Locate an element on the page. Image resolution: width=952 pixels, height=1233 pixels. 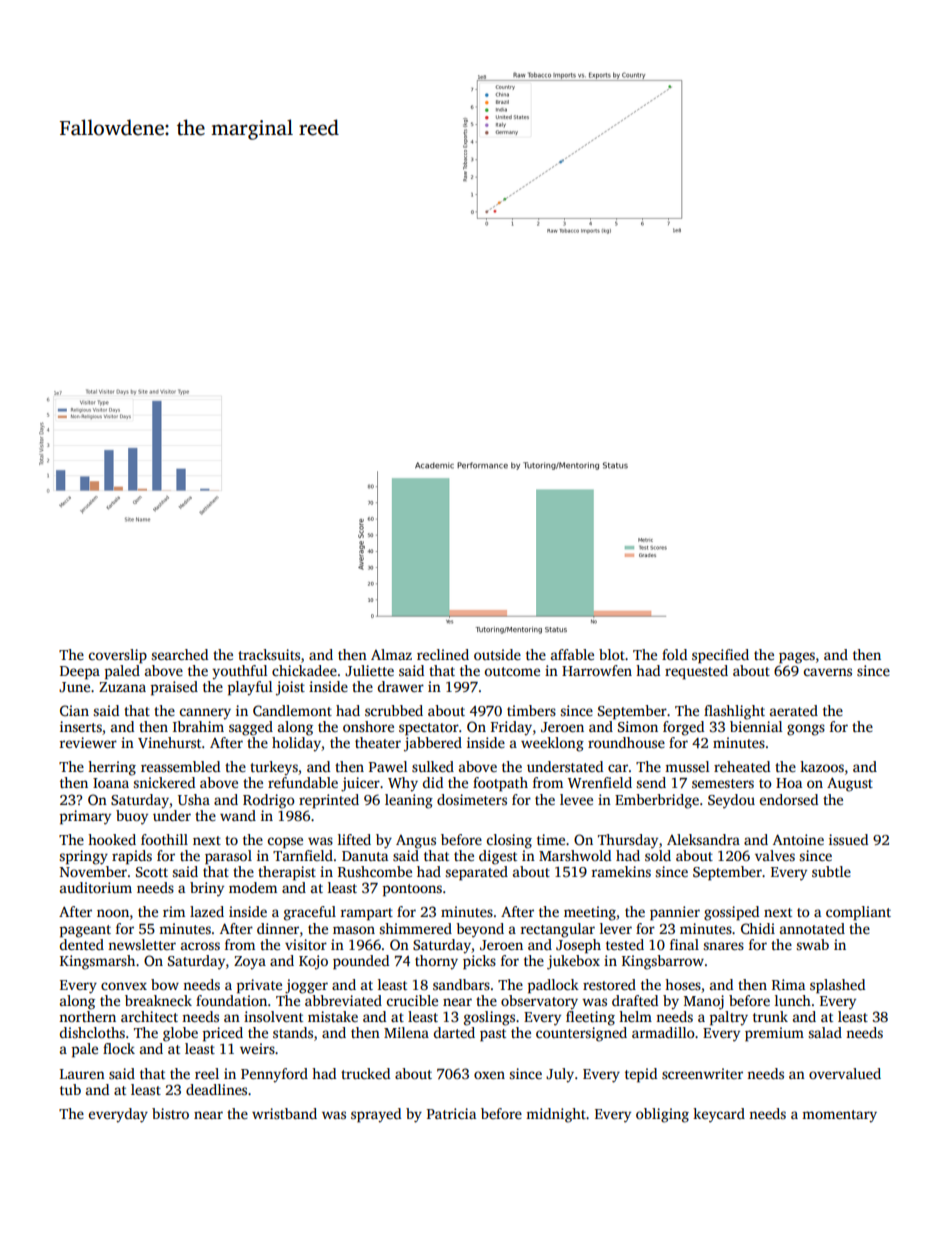
Aleksandra is located at coordinates (703, 839).
